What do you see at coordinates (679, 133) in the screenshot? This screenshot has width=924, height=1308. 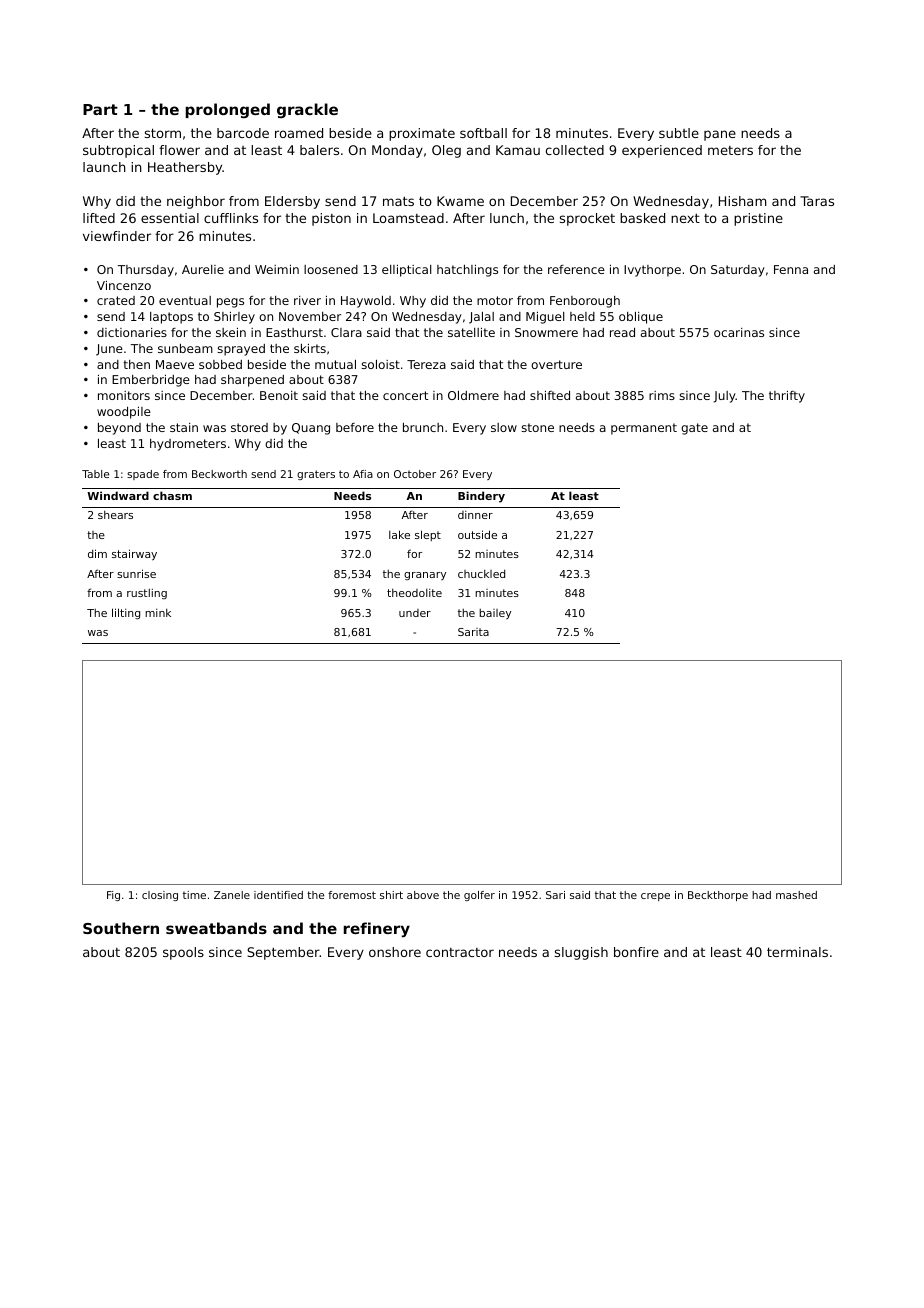 I see `subtle` at bounding box center [679, 133].
